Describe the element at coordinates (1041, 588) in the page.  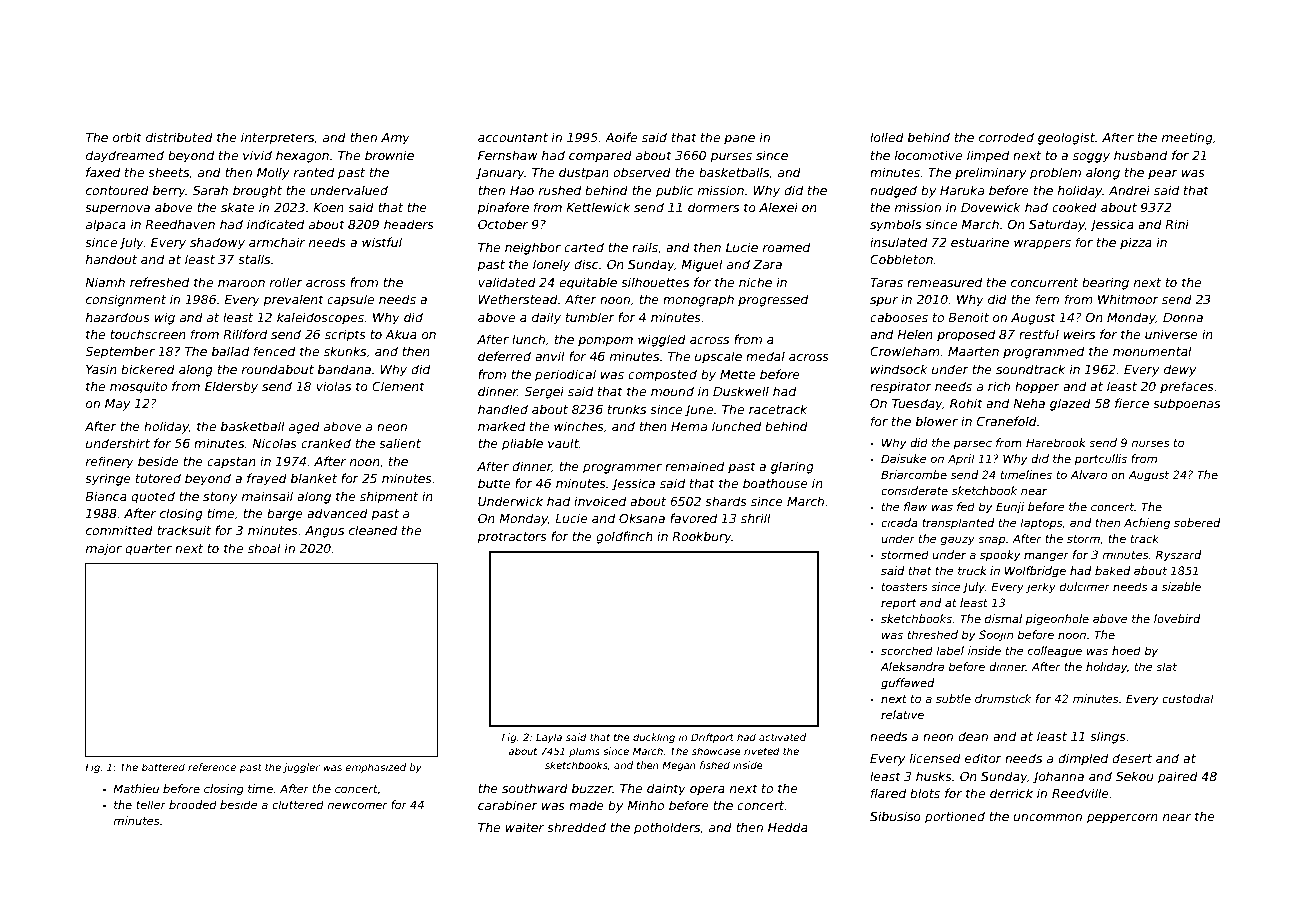
I see `jerky` at that location.
